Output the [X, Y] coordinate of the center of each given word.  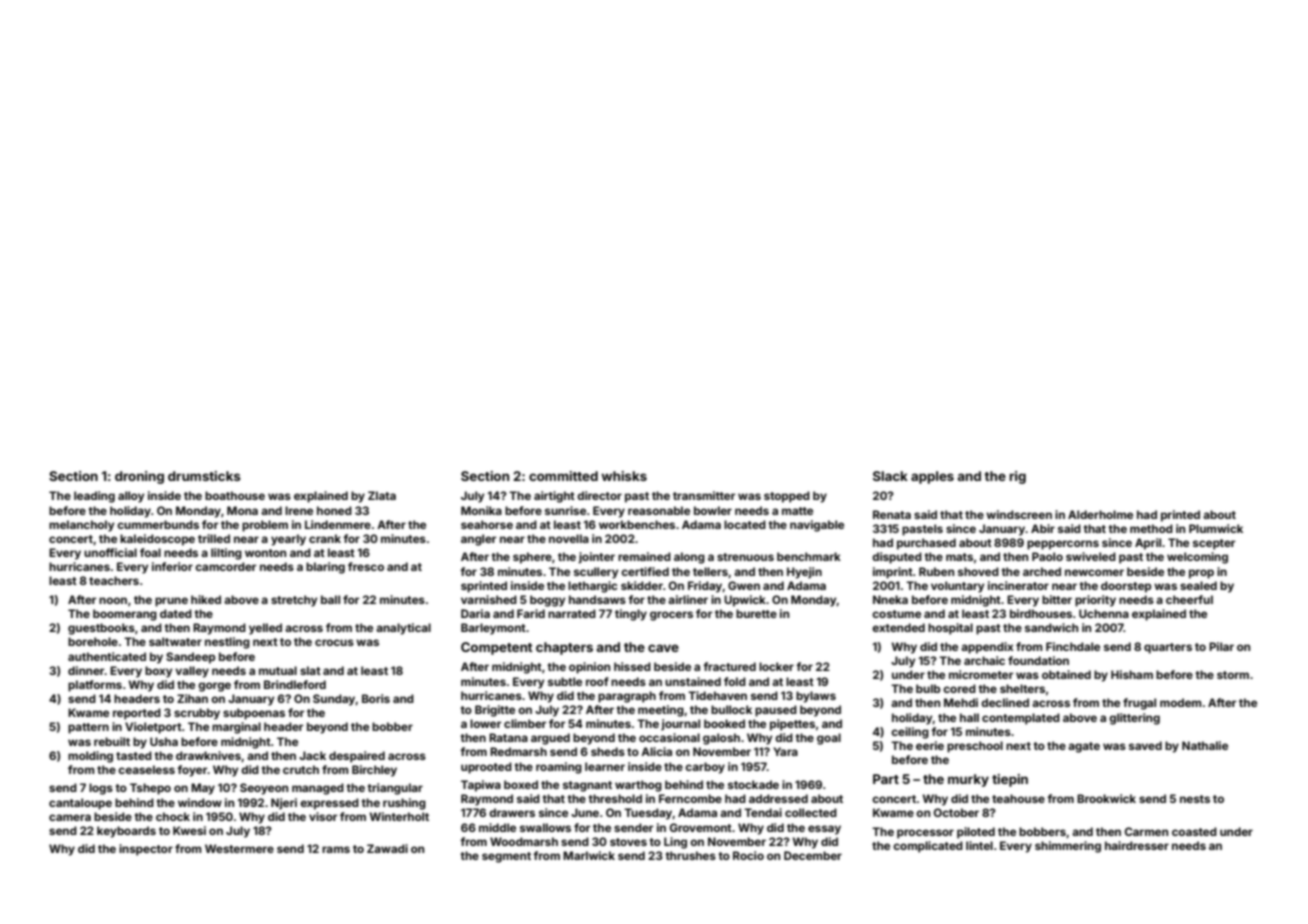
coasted [1194, 831]
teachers [114, 580]
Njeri [284, 804]
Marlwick [589, 855]
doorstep [1126, 587]
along [689, 558]
